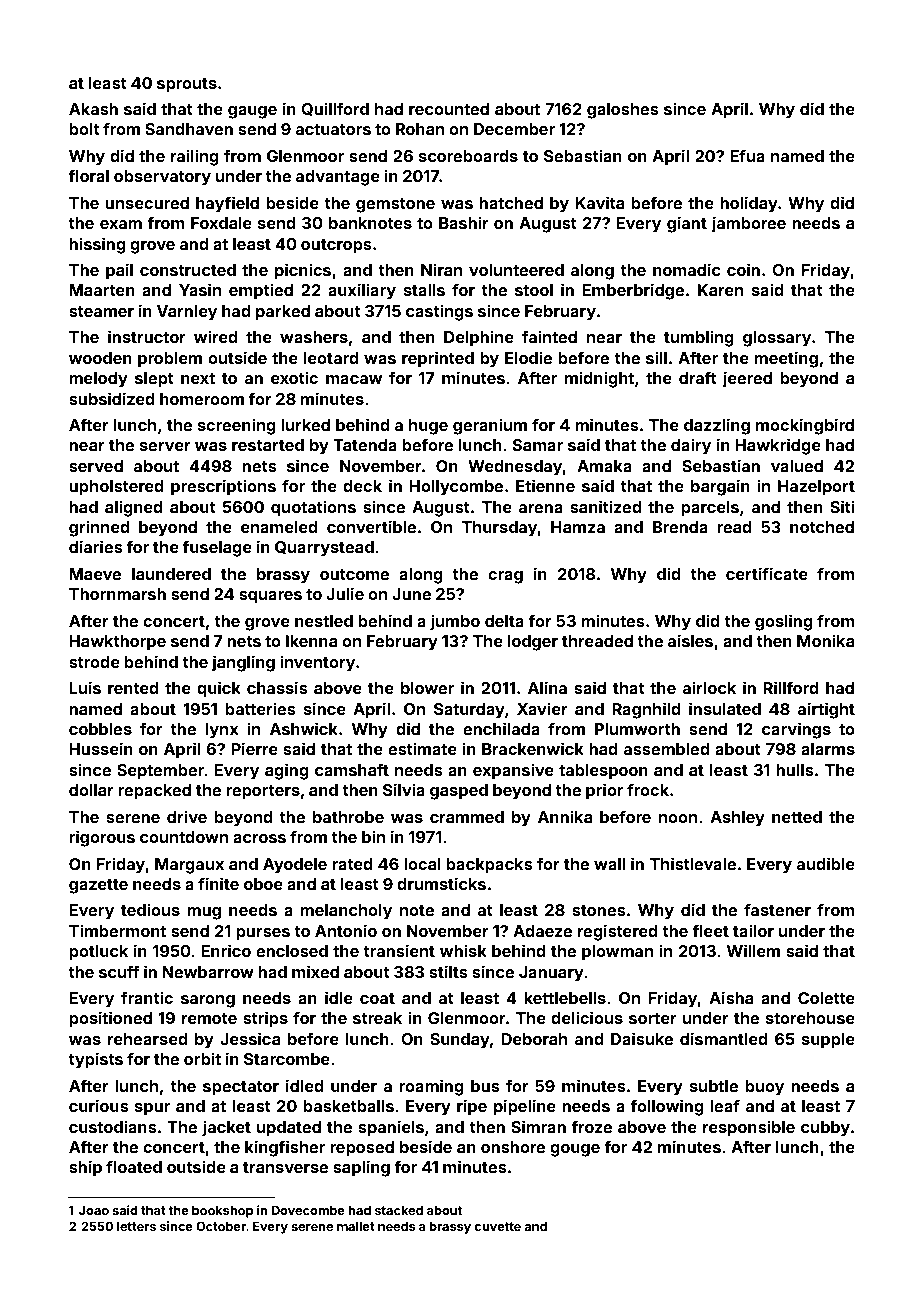 The width and height of the image is (924, 1308). Describe the element at coordinates (94, 662) in the image. I see `strode` at that location.
